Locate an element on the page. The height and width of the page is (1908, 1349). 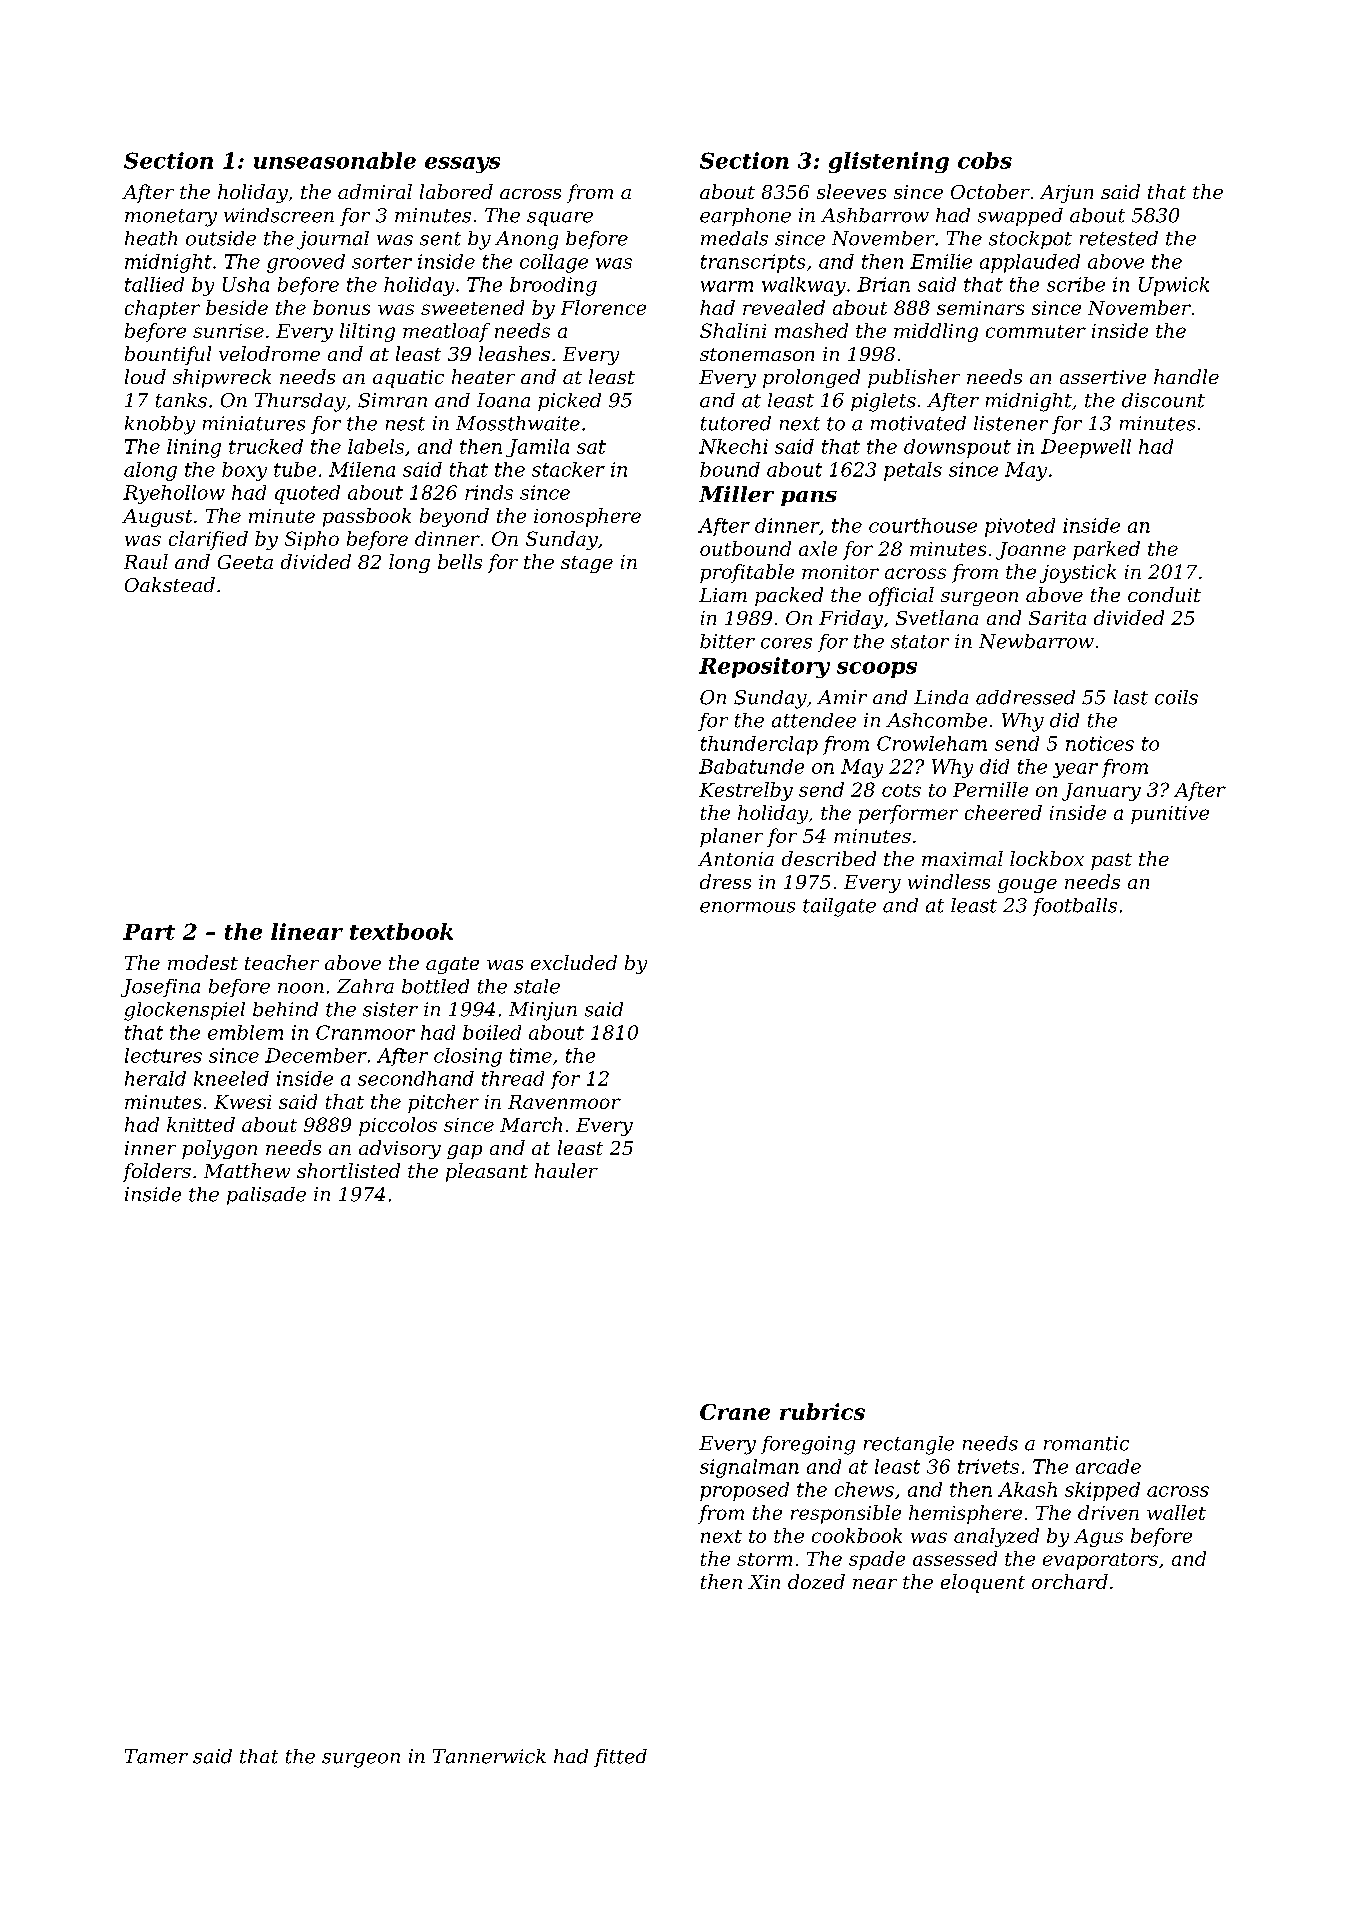
leashes is located at coordinates (514, 353).
